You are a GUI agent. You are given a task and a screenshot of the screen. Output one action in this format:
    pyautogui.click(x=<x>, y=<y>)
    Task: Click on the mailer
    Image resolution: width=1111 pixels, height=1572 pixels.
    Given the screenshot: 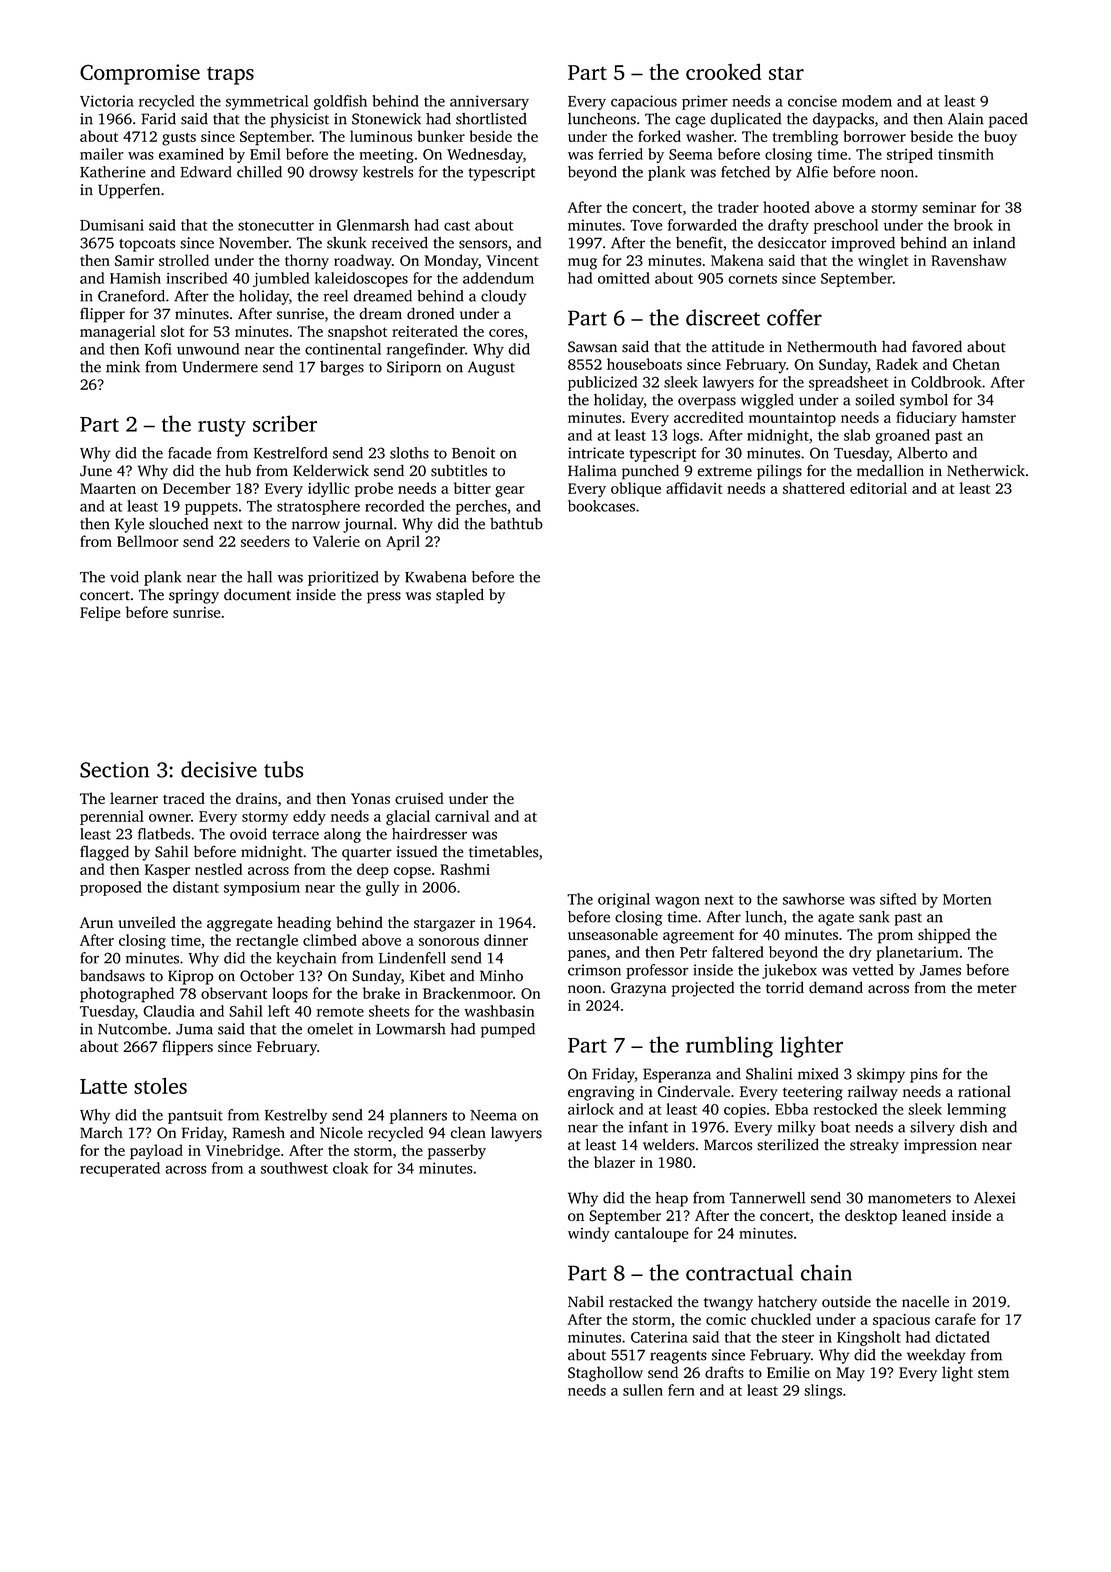 What is the action you would take?
    pyautogui.click(x=101, y=154)
